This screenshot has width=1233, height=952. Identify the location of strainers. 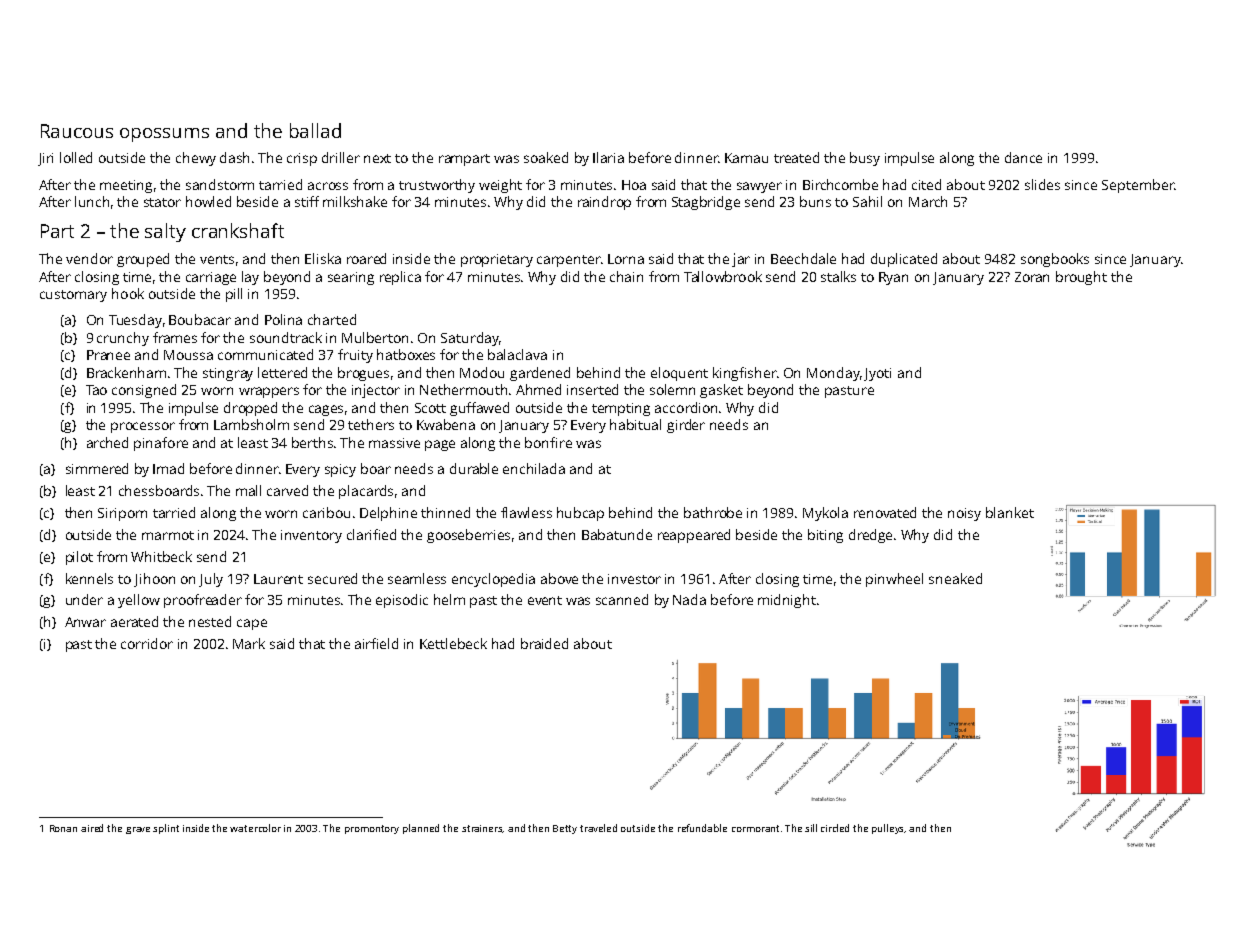
(482, 829).
